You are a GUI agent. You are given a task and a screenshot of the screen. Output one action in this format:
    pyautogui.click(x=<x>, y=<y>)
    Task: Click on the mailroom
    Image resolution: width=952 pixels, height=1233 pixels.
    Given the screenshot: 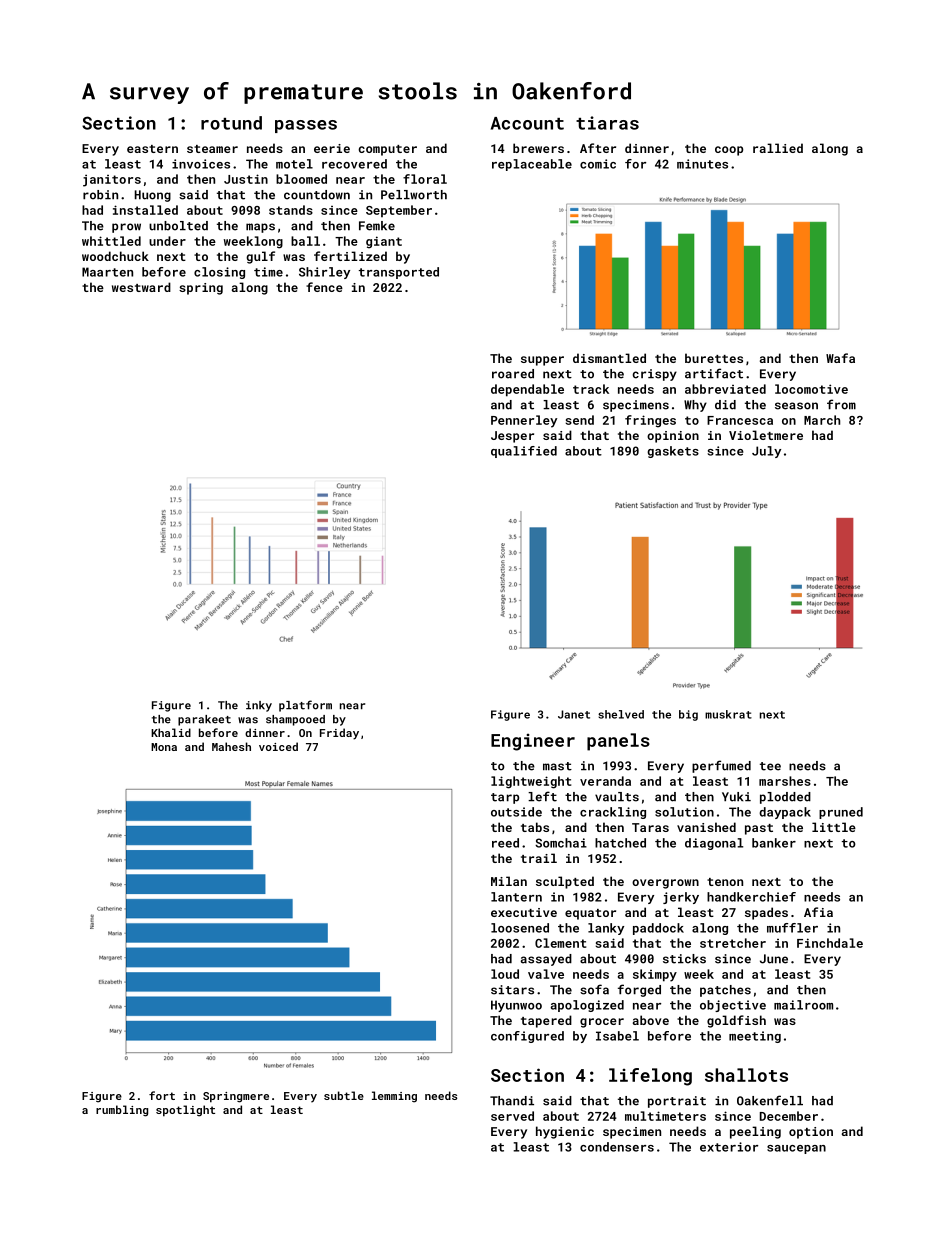 What is the action you would take?
    pyautogui.click(x=803, y=1005)
